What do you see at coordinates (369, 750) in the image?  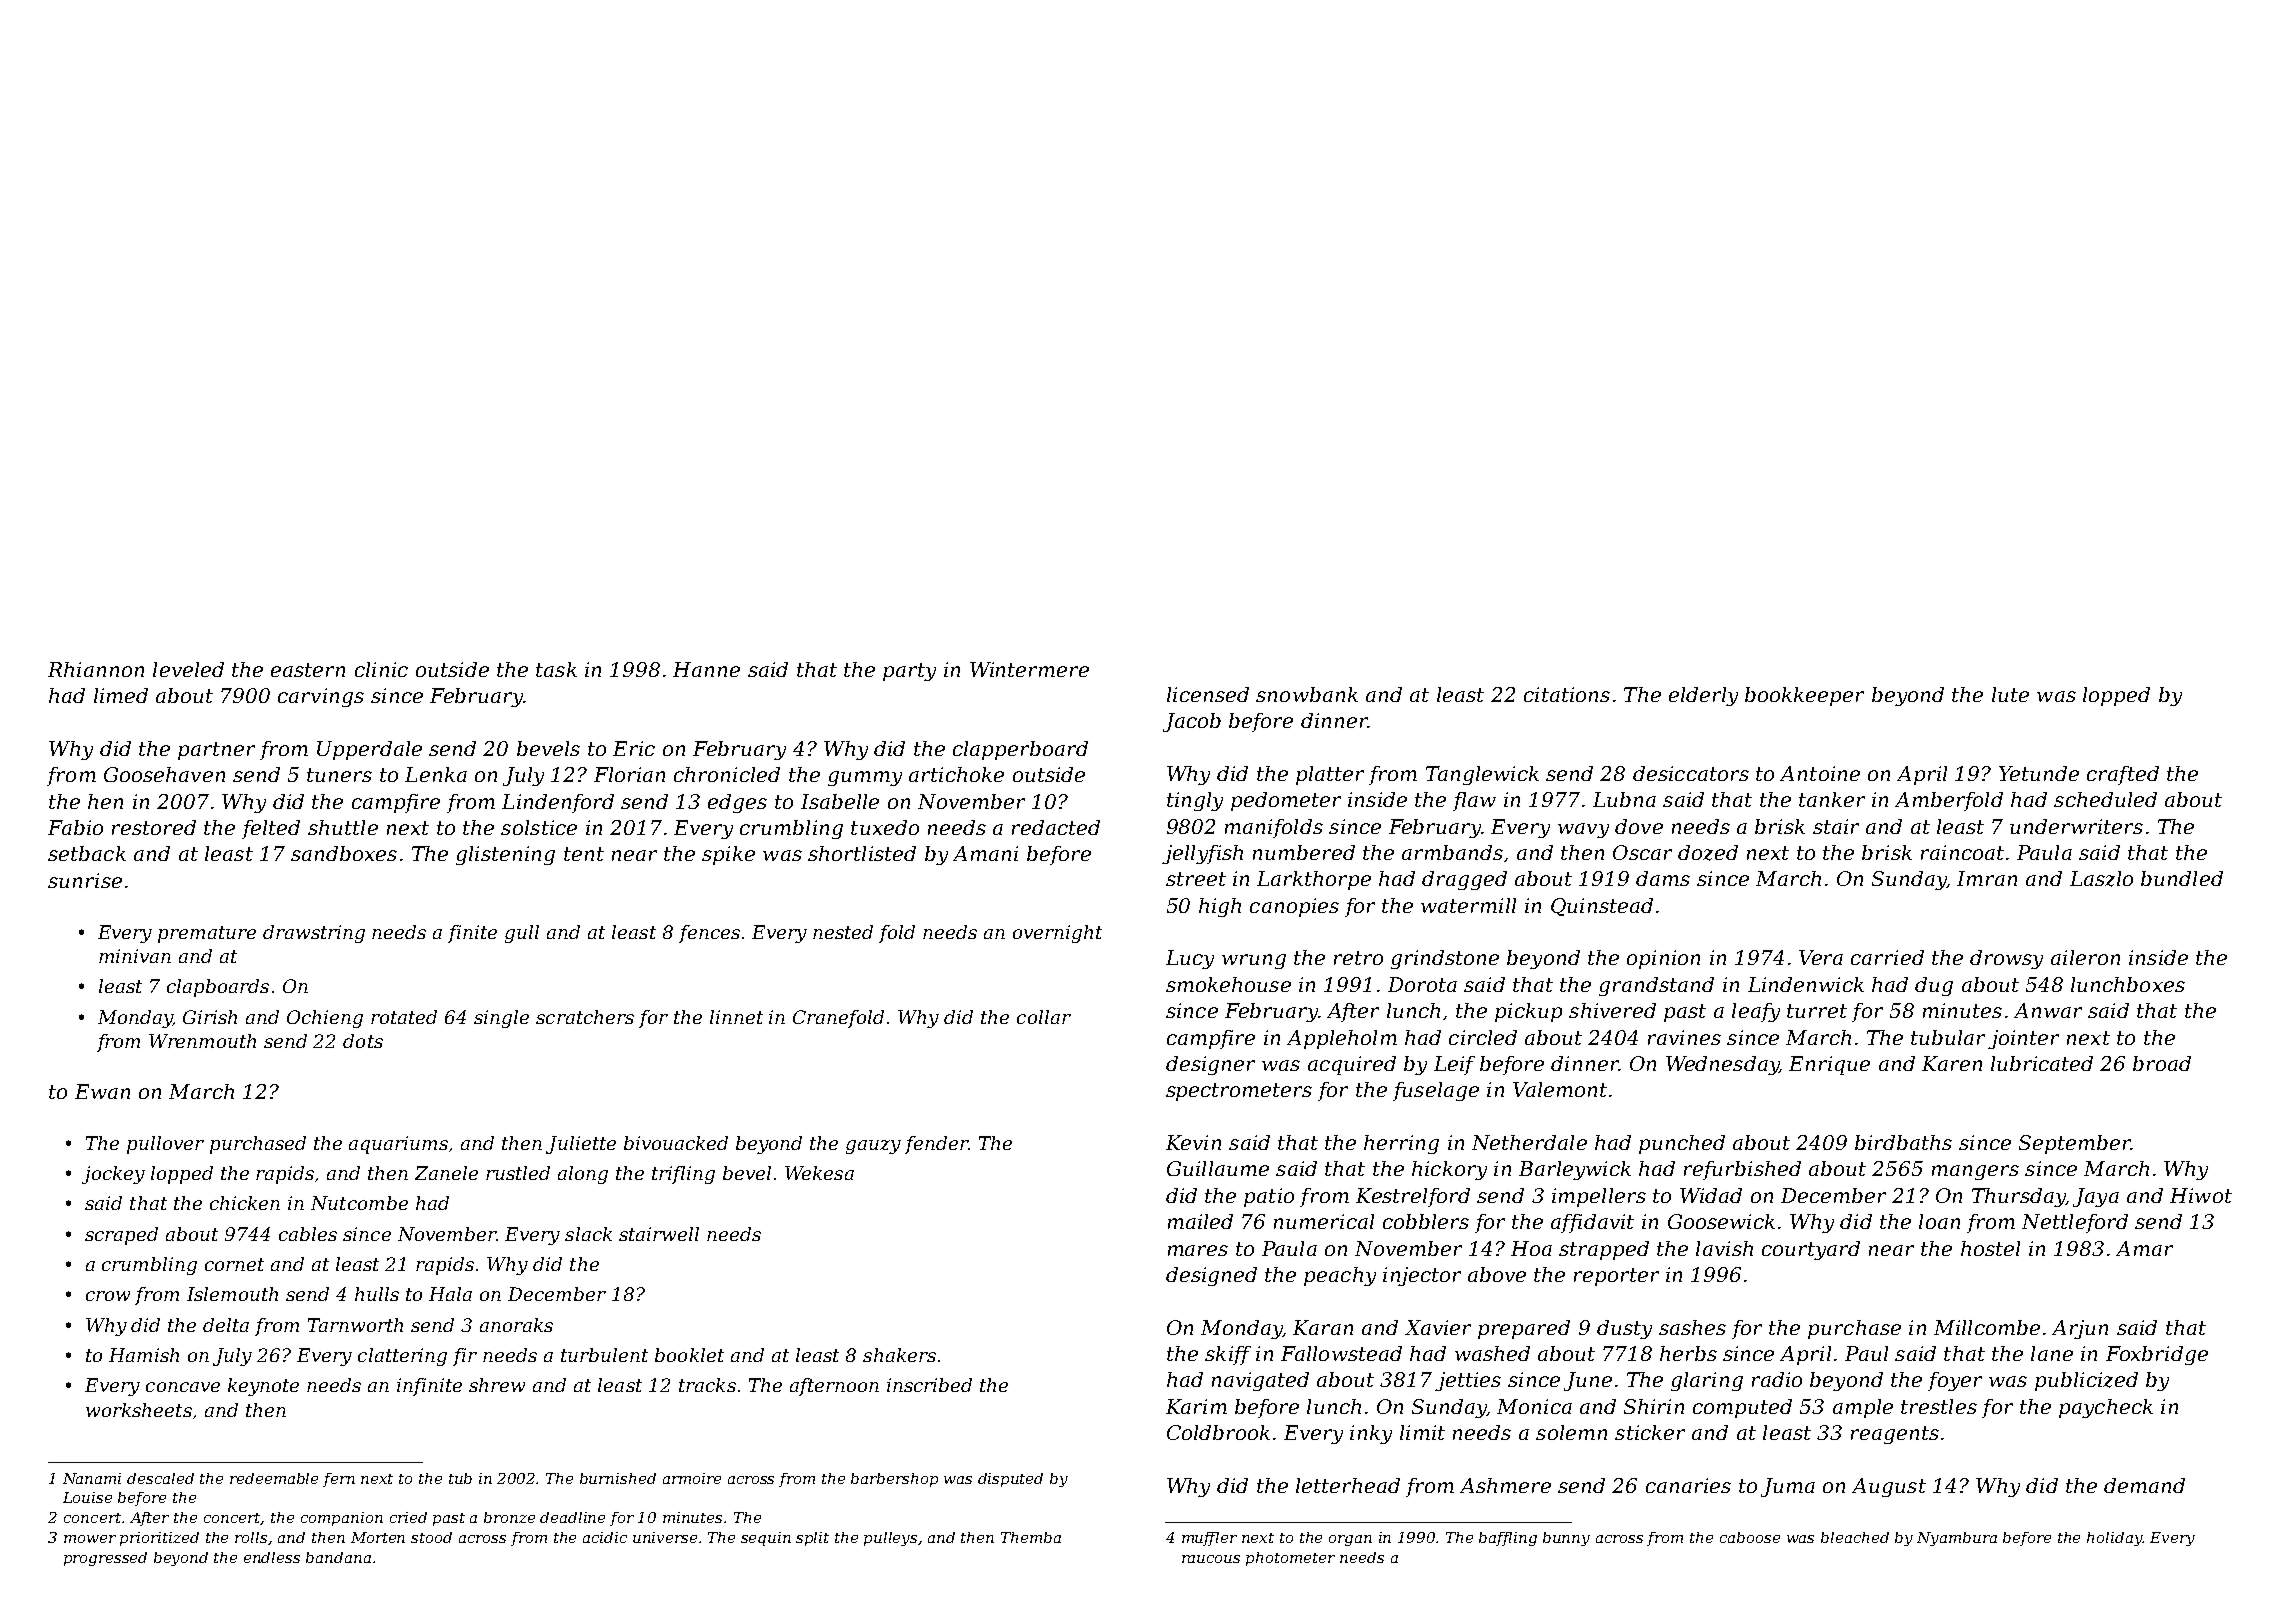 I see `Upperdale` at bounding box center [369, 750].
